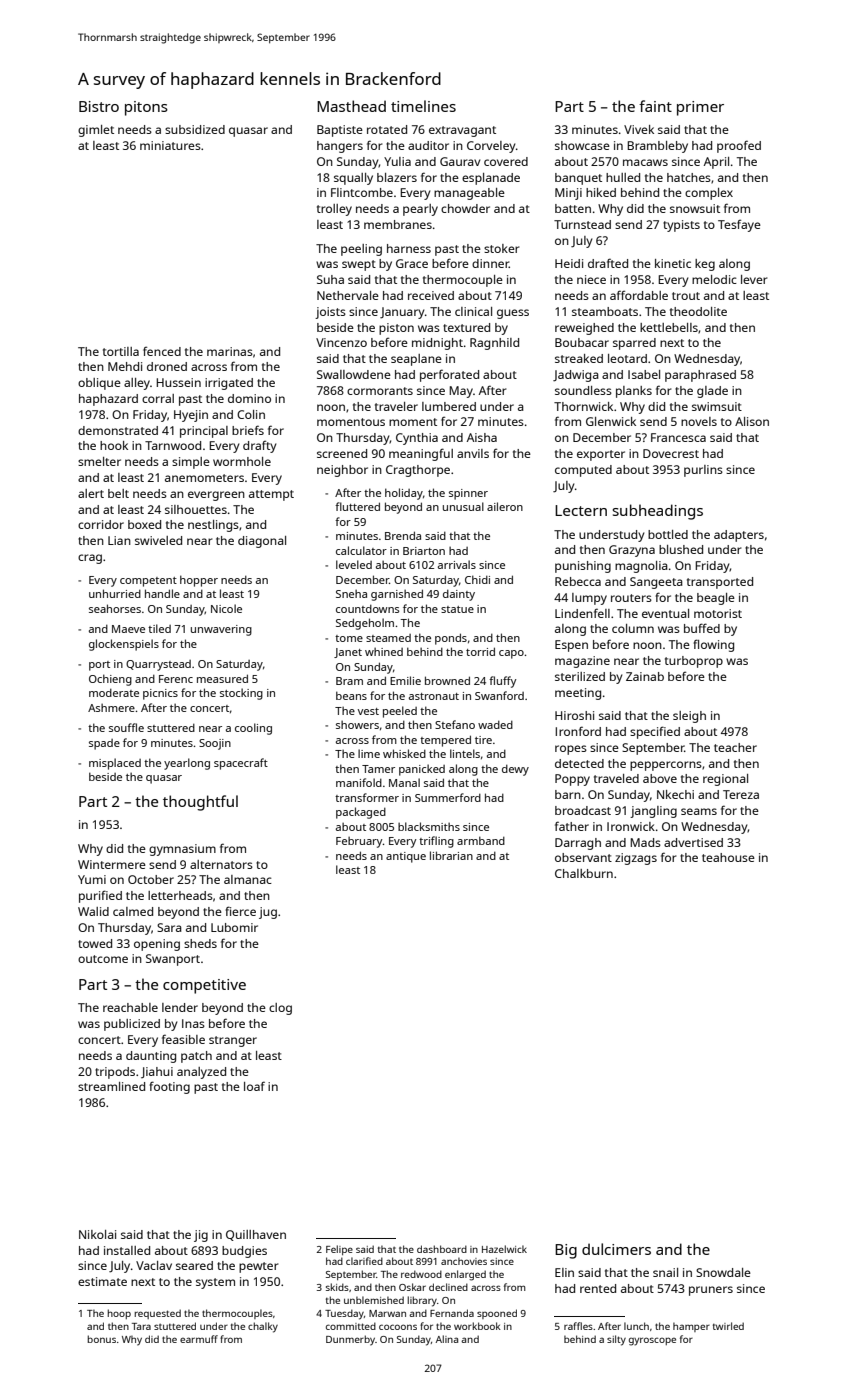  I want to click on bonus, so click(101, 1339).
